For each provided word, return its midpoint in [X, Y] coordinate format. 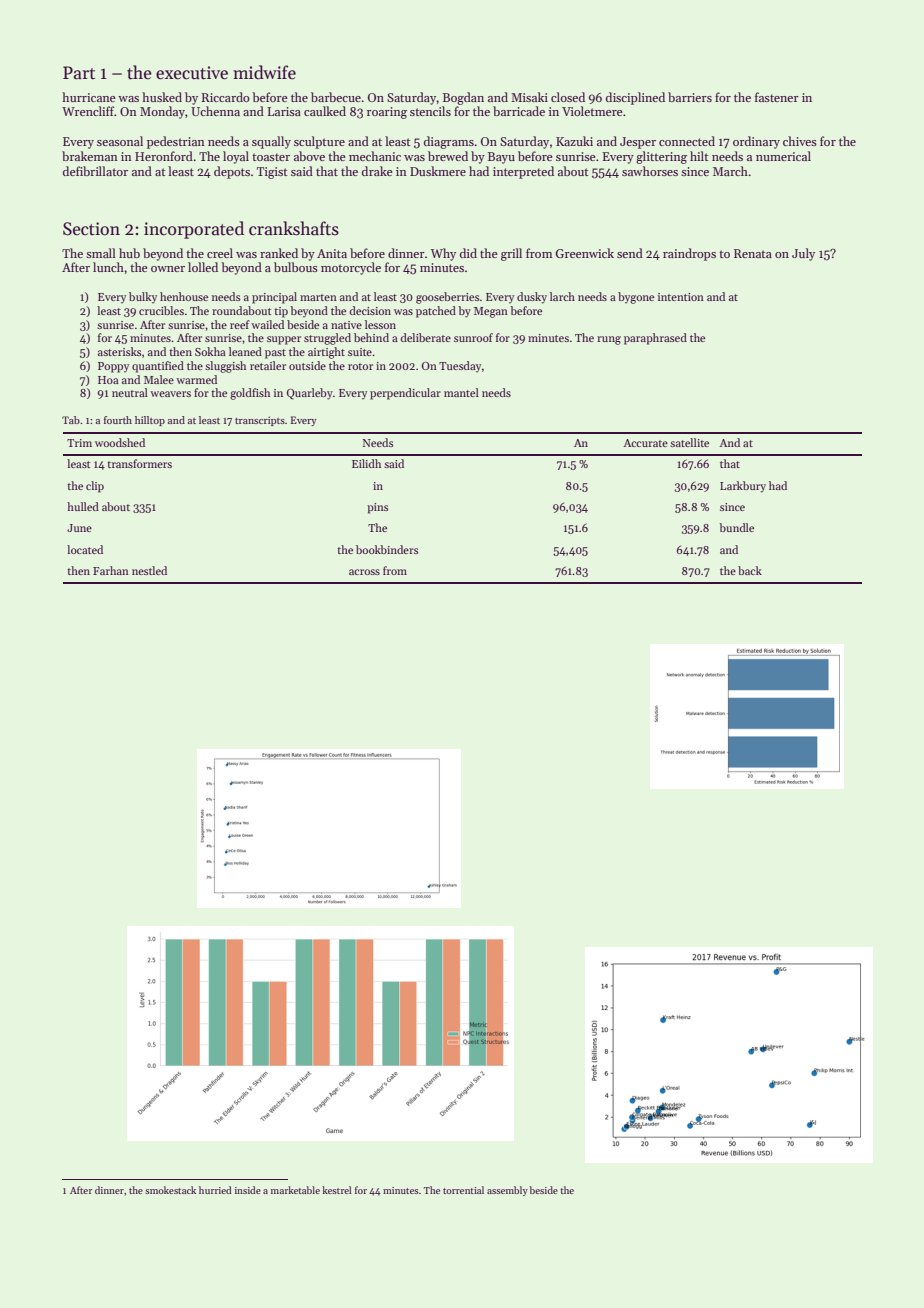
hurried [215, 1190]
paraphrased [655, 339]
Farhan [111, 570]
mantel [461, 392]
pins [377, 508]
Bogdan [463, 98]
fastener [777, 97]
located [85, 549]
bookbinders [387, 549]
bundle [736, 527]
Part [79, 73]
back [750, 570]
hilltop [150, 421]
